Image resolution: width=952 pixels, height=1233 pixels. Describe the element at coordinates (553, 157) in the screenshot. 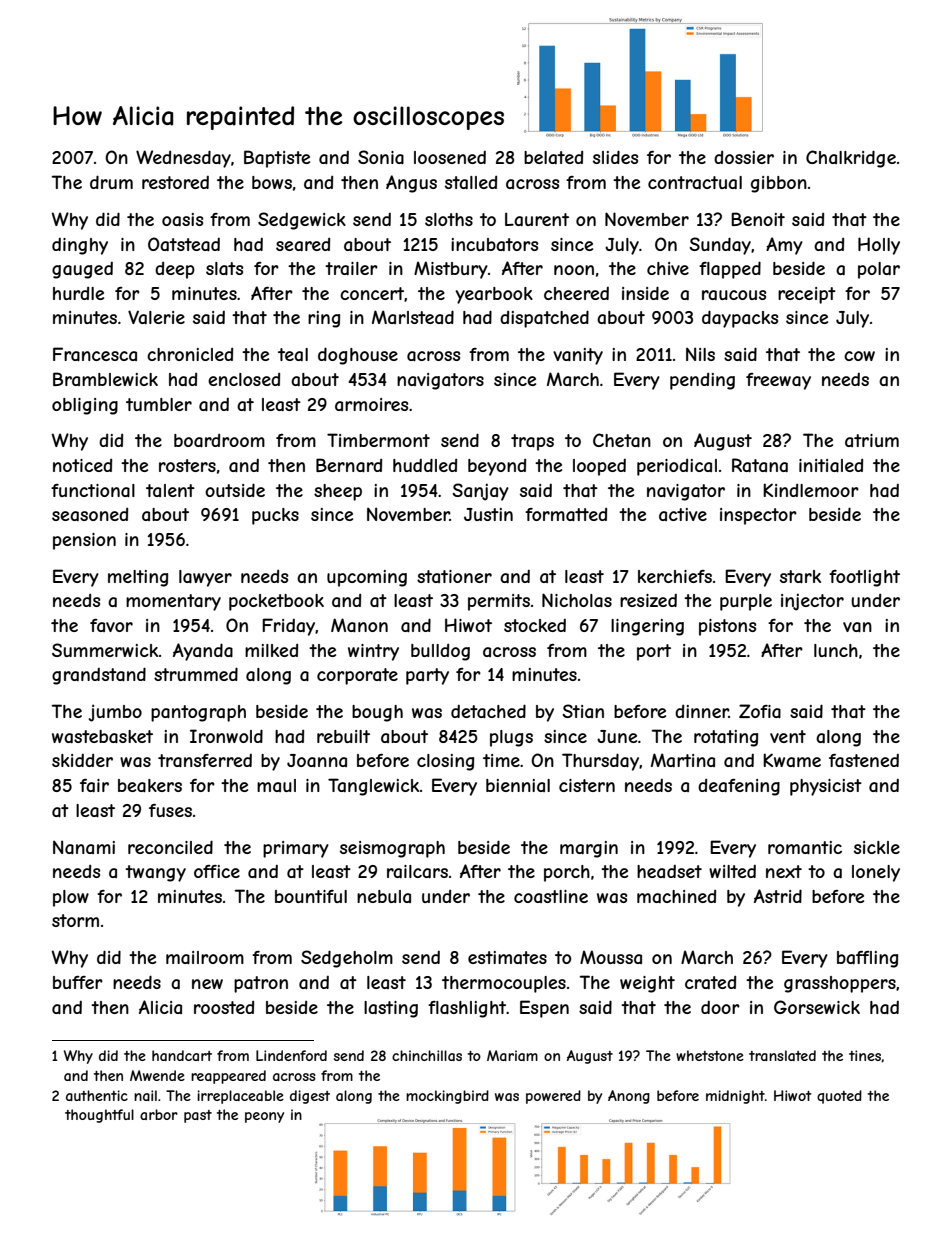

I see `belated` at that location.
